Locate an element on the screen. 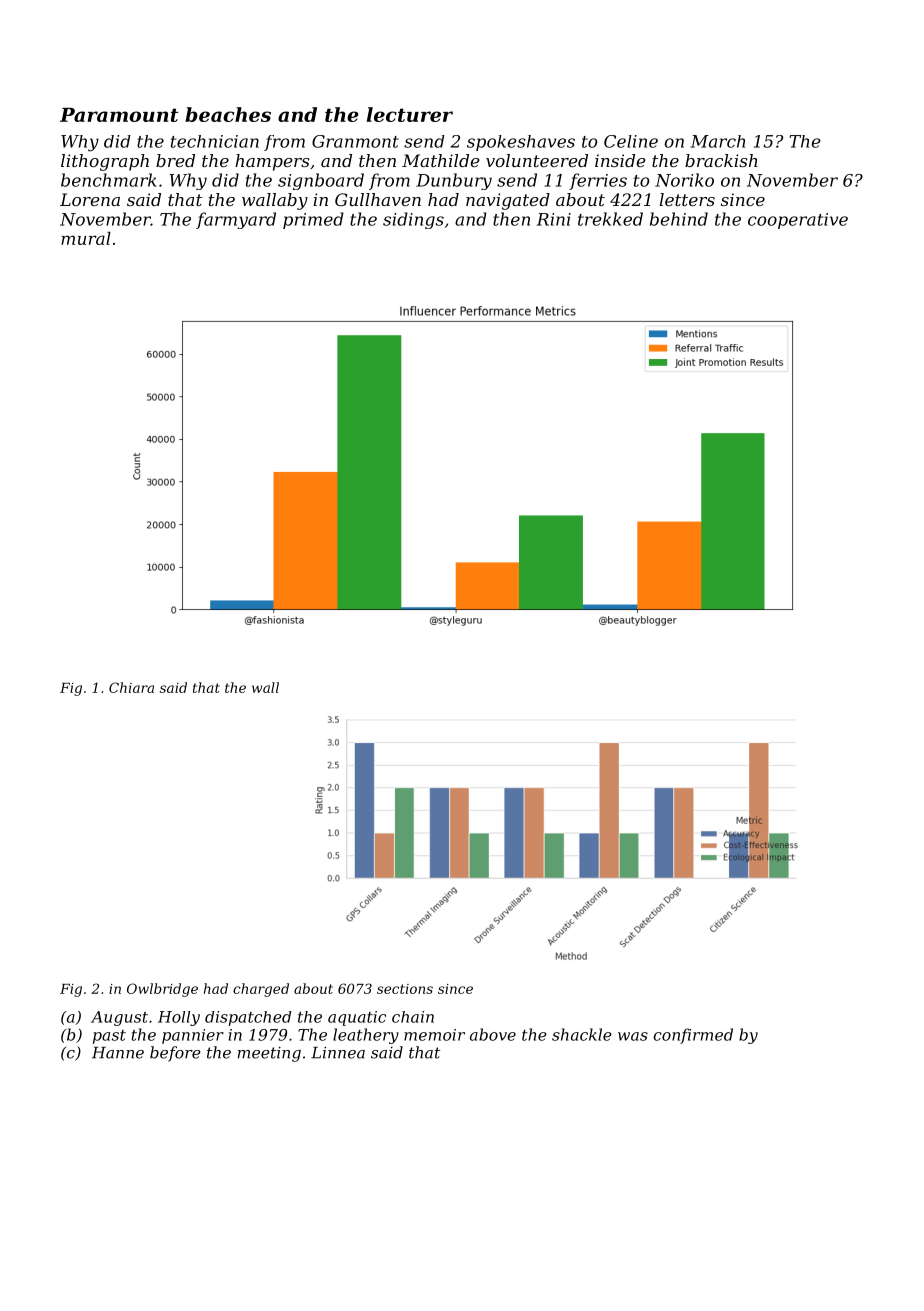 The image size is (924, 1311). shackle is located at coordinates (582, 1034).
